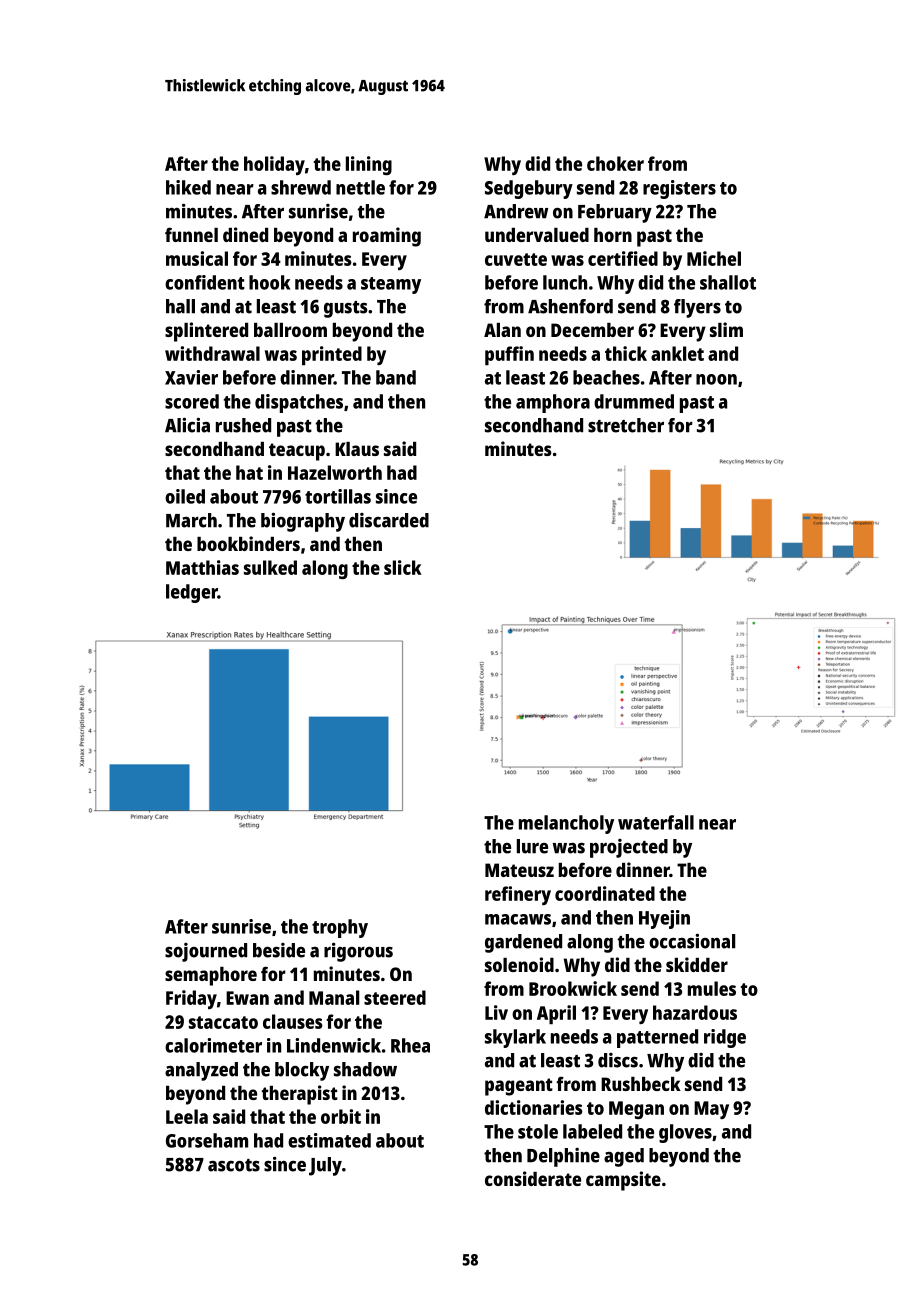 Image resolution: width=924 pixels, height=1311 pixels. I want to click on waterfall, so click(656, 822).
